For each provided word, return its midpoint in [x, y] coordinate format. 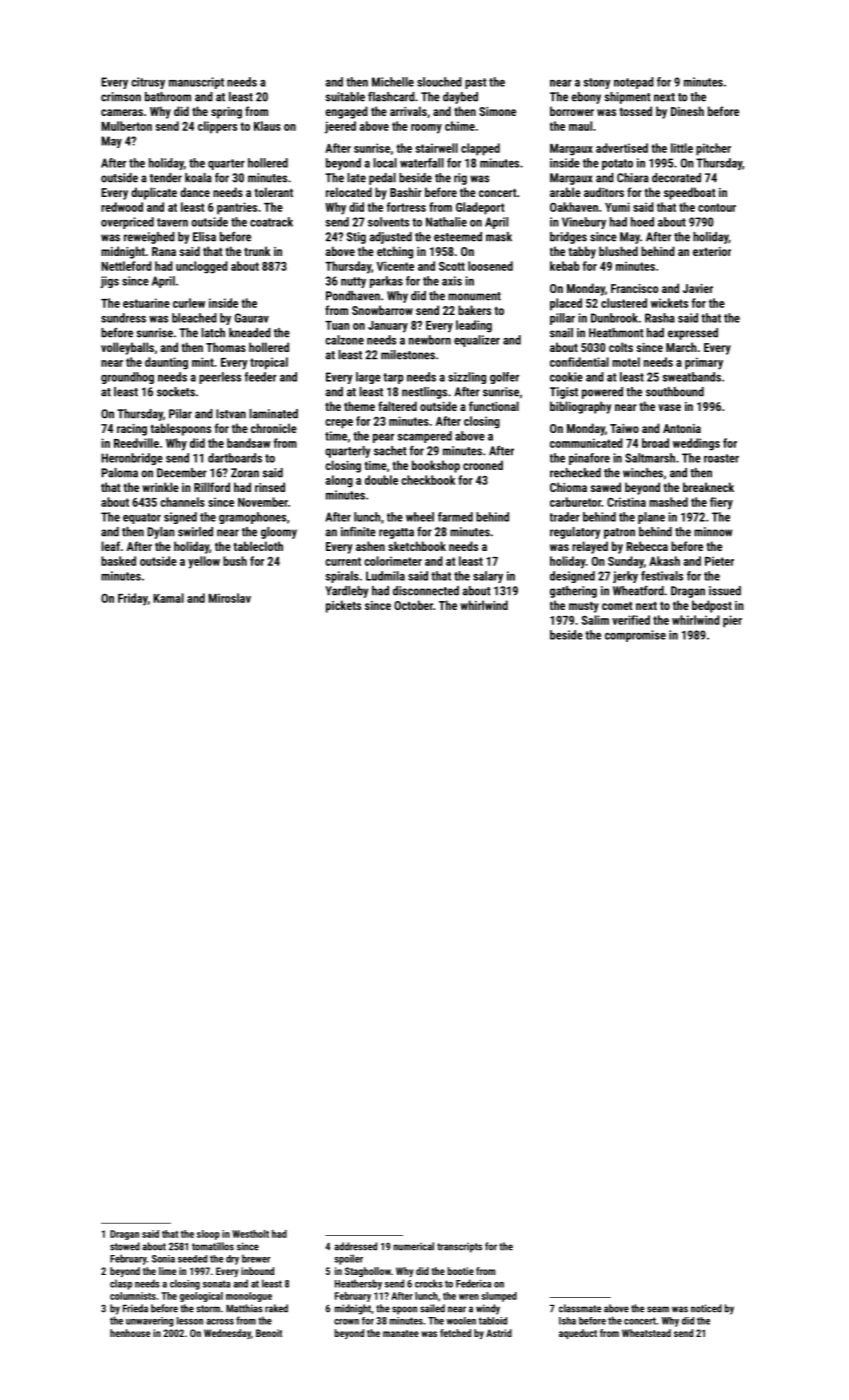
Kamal [168, 598]
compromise [635, 636]
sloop [208, 1235]
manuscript [196, 83]
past [476, 83]
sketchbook [417, 546]
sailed [432, 1308]
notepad [634, 83]
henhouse [130, 1333]
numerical [413, 1246]
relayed [590, 547]
